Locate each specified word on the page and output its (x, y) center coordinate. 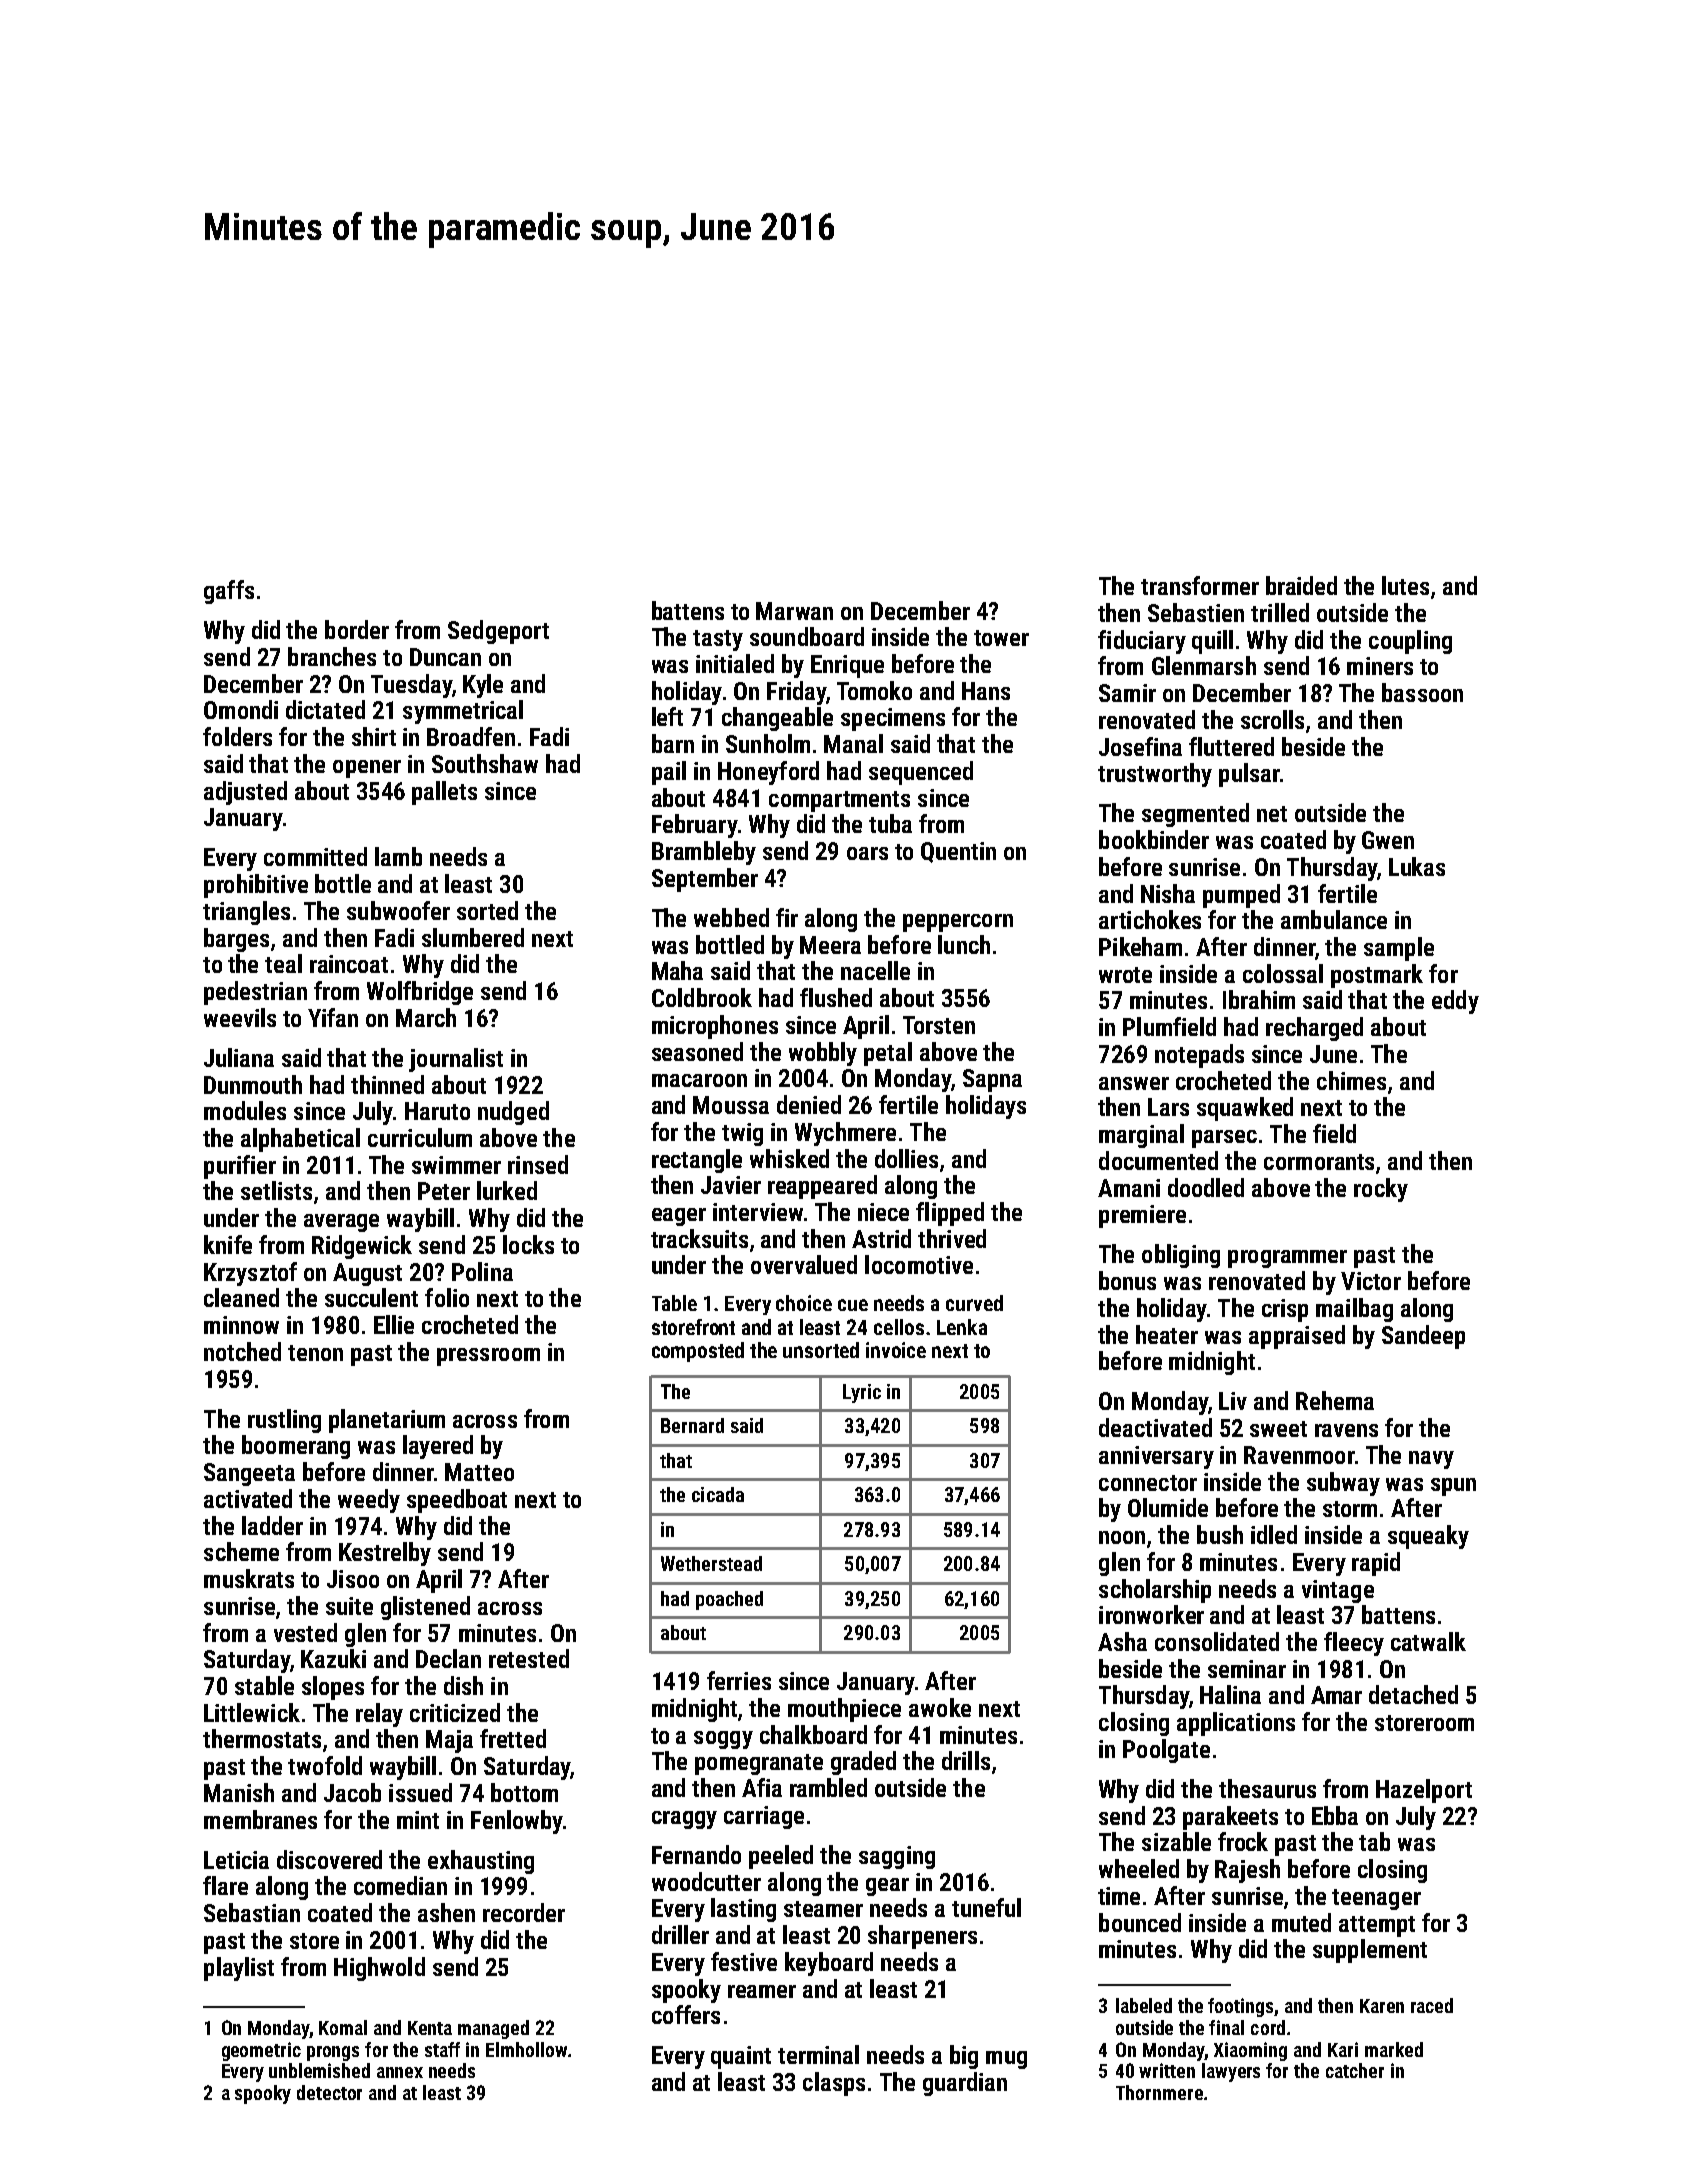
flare (225, 1885)
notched (242, 1351)
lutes (1405, 585)
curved (974, 1303)
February (695, 826)
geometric (261, 2051)
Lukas (1417, 866)
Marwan (794, 611)
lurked (507, 1190)
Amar (1336, 1695)
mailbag (1354, 1310)
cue (853, 1305)
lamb (398, 856)
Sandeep (1423, 1337)
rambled (828, 1787)
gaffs (229, 592)
